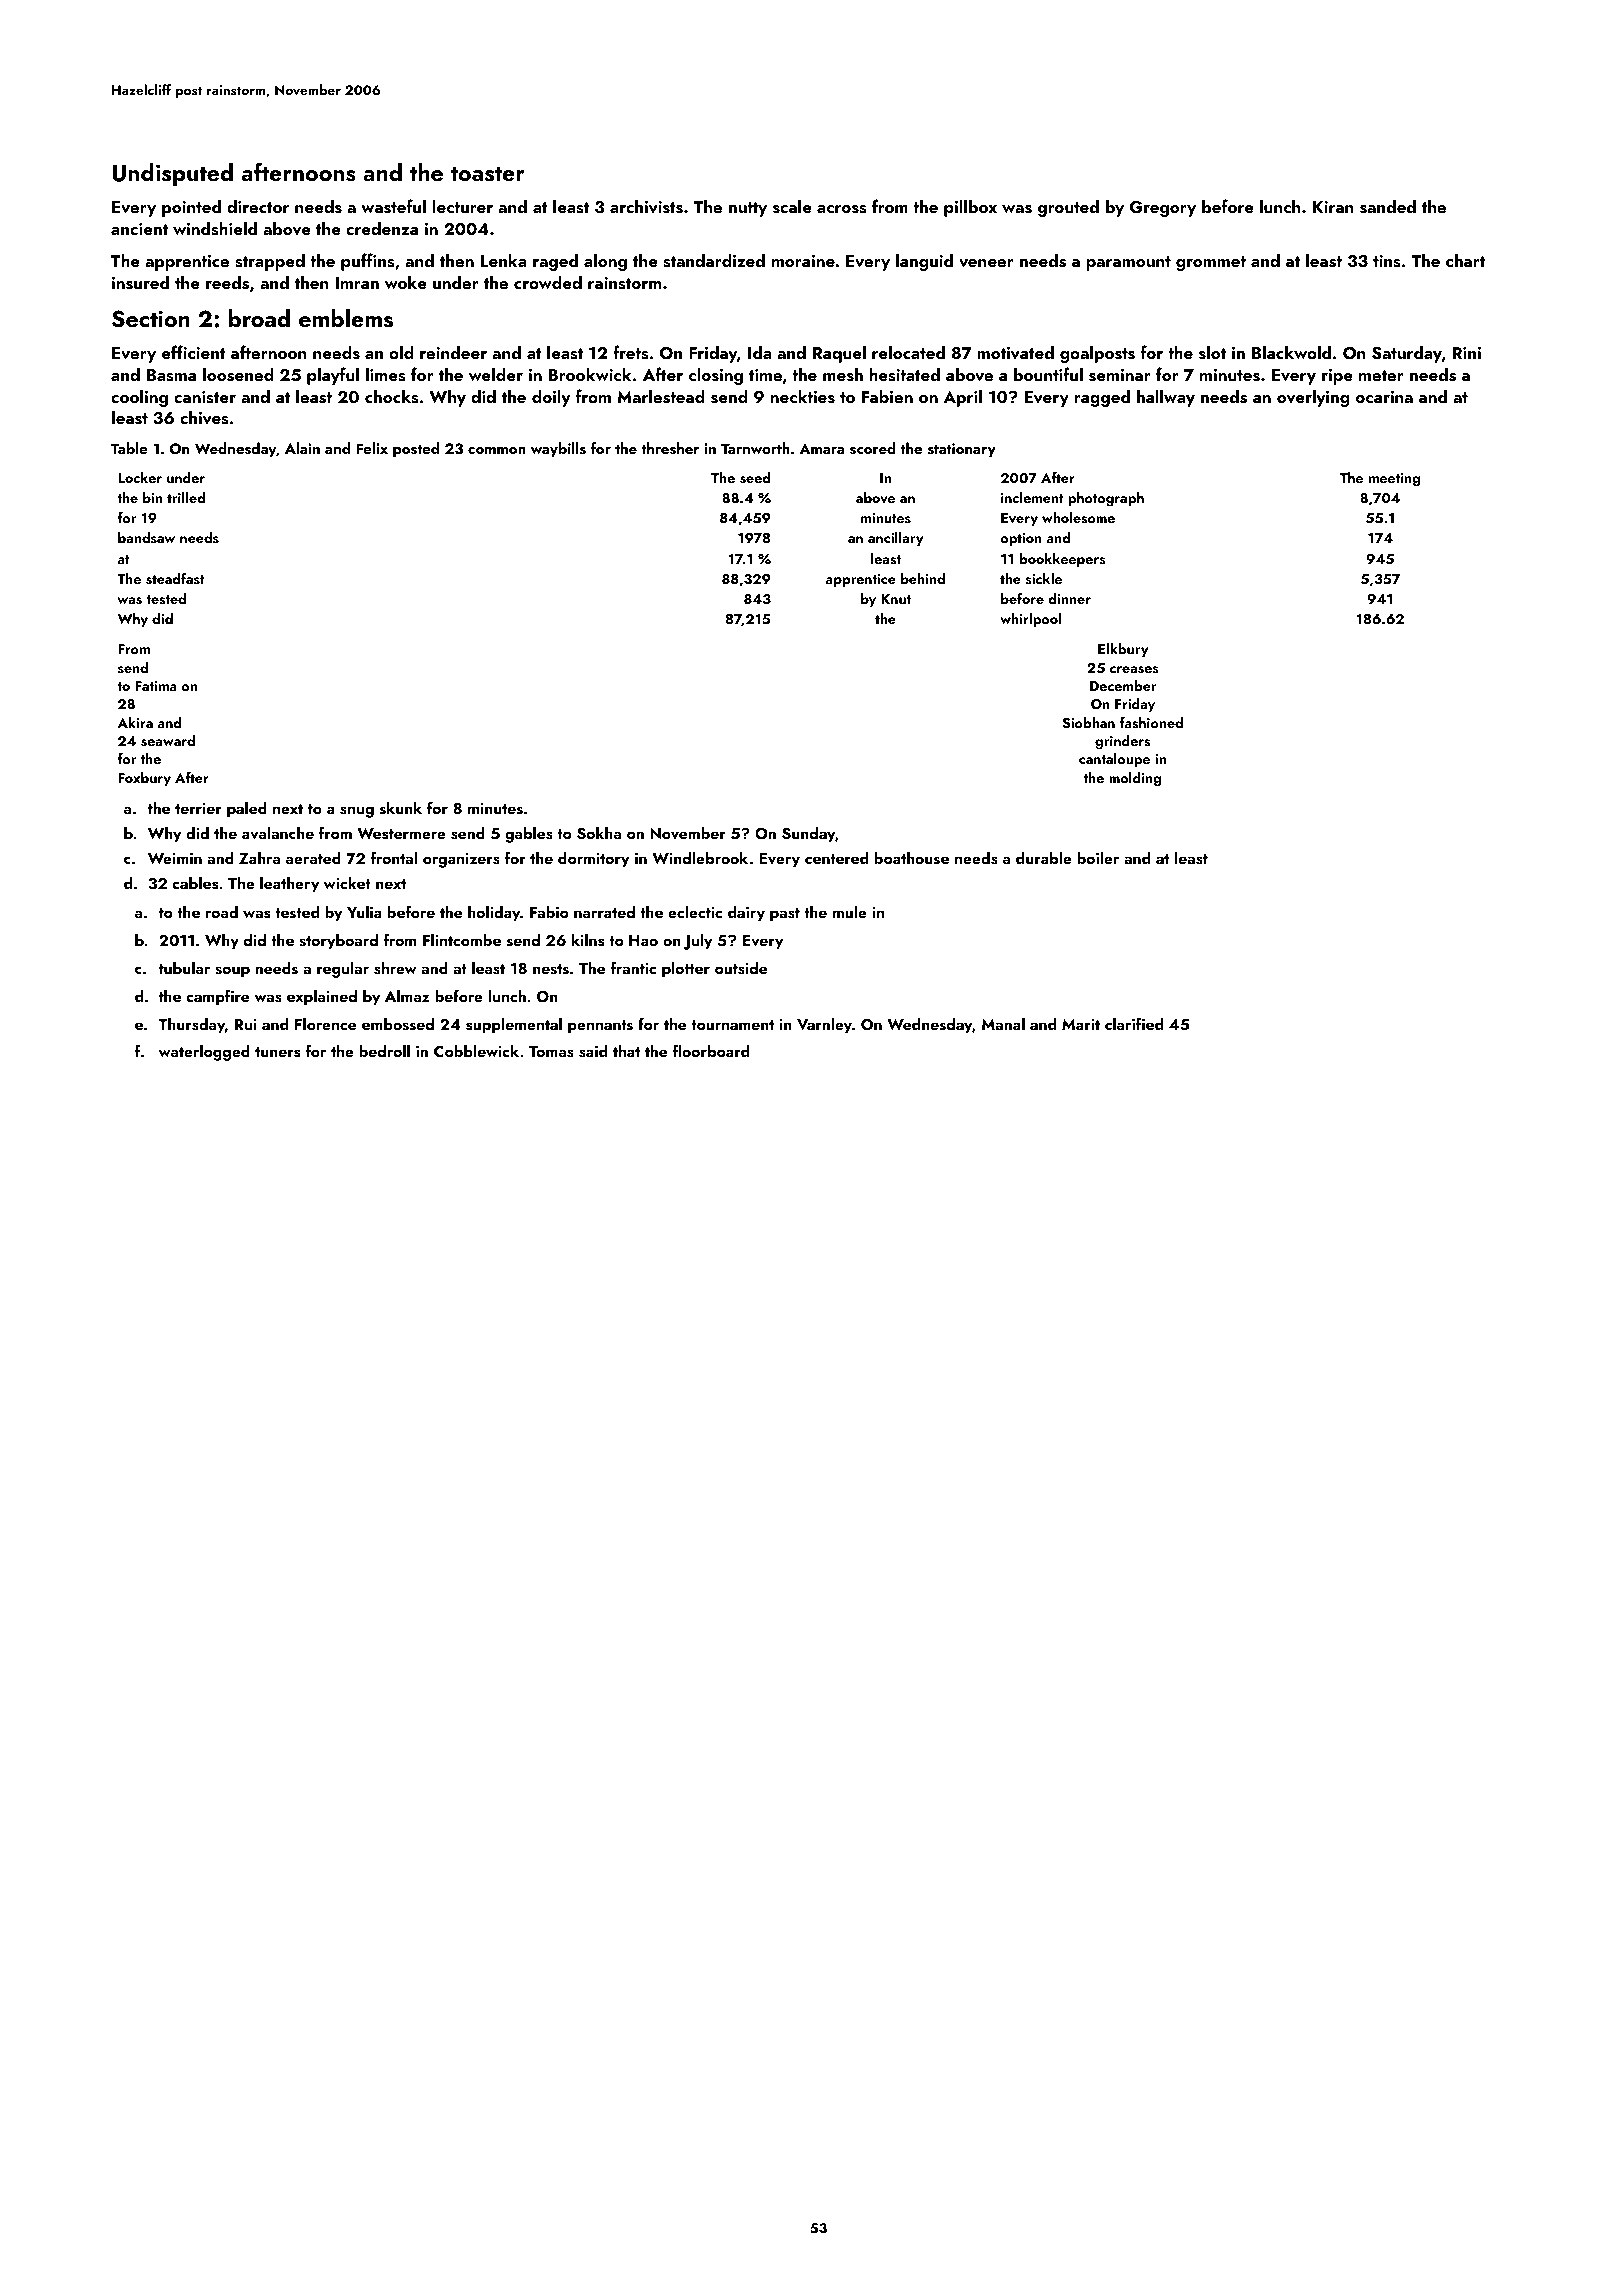  I want to click on narrated, so click(604, 912).
